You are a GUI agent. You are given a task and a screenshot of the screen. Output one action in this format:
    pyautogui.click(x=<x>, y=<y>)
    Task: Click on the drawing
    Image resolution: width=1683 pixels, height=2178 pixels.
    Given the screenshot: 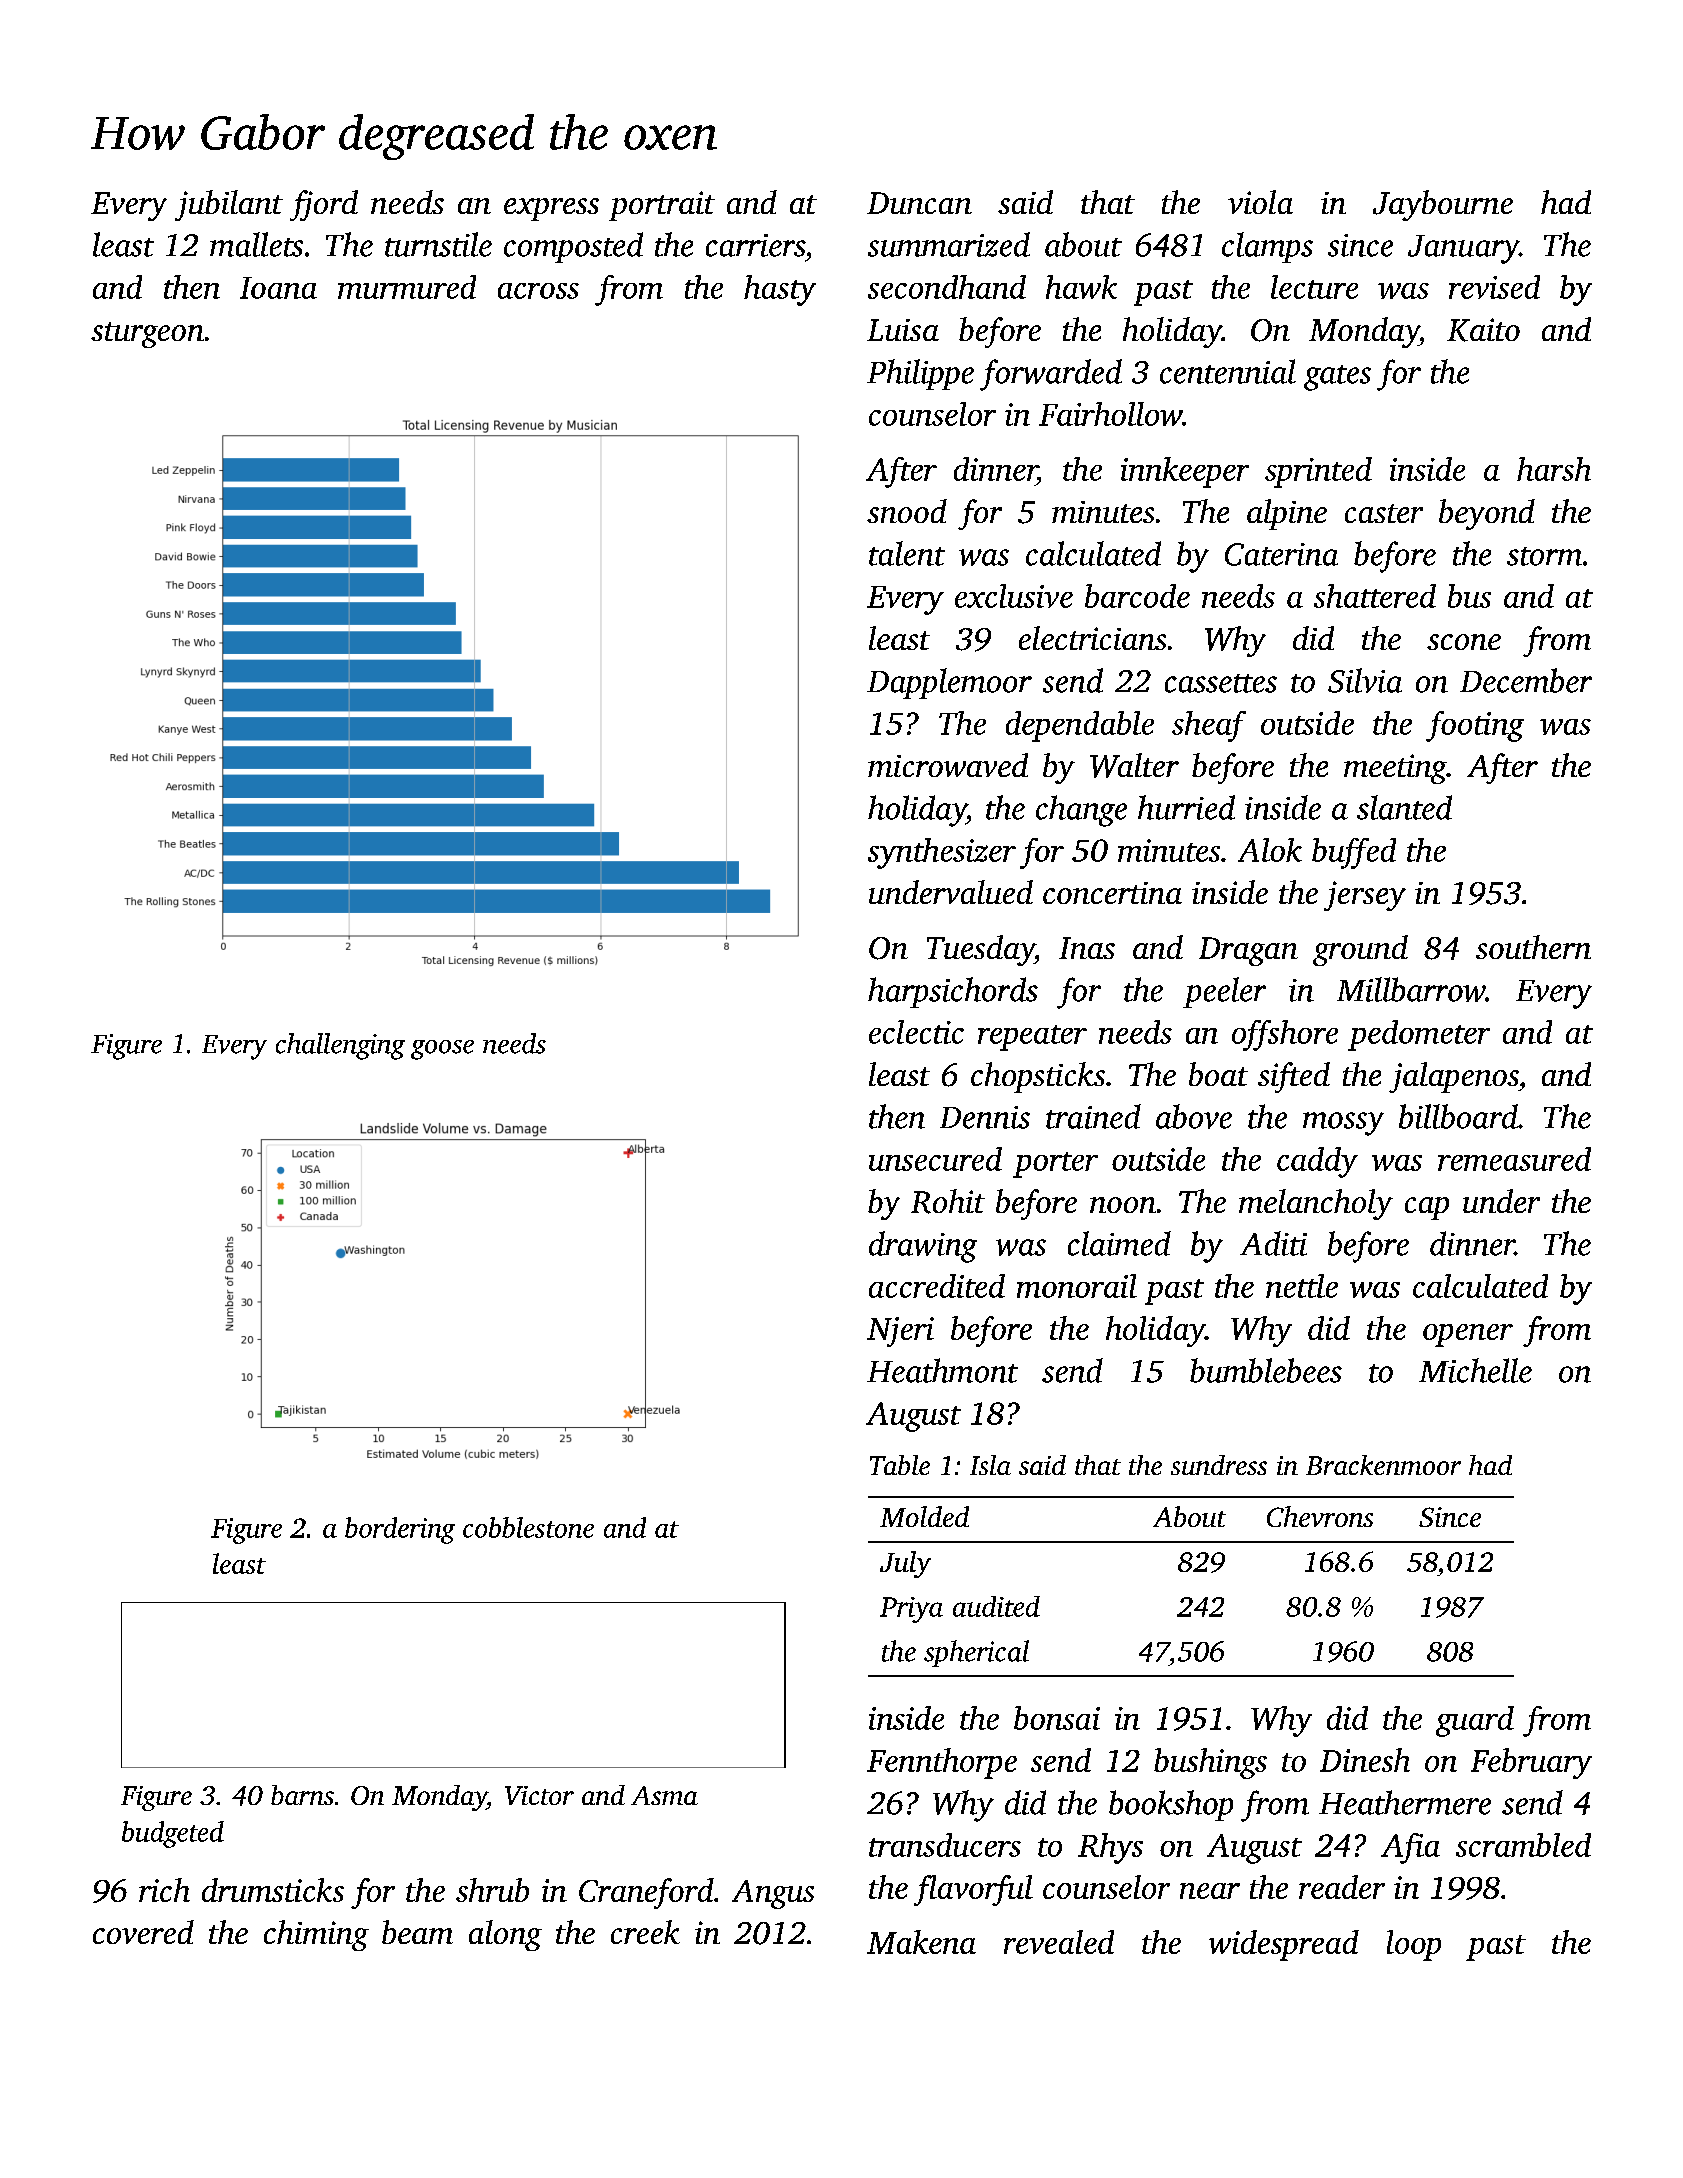 What is the action you would take?
    pyautogui.click(x=923, y=1247)
